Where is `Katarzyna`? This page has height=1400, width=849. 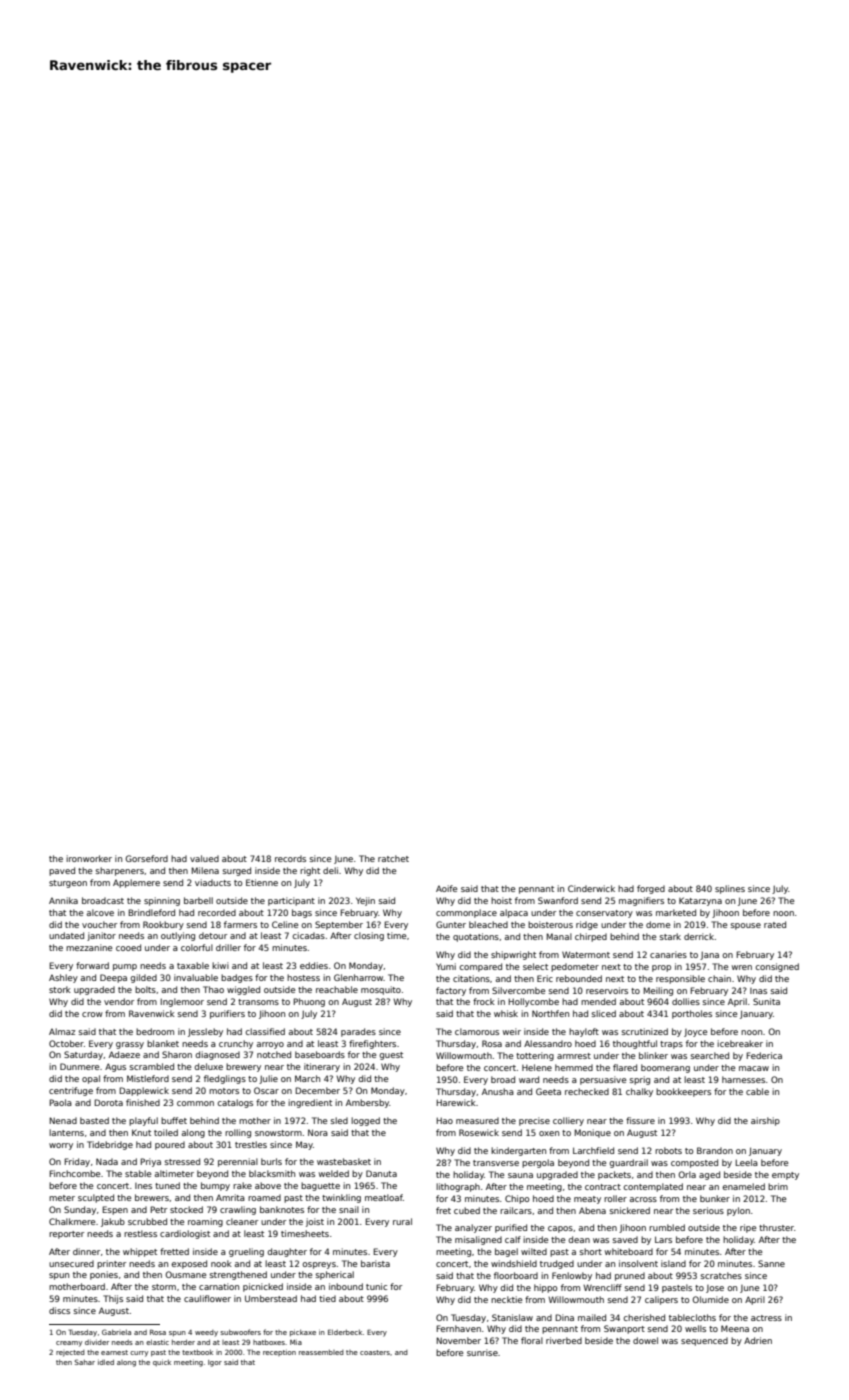 Katarzyna is located at coordinates (700, 901).
